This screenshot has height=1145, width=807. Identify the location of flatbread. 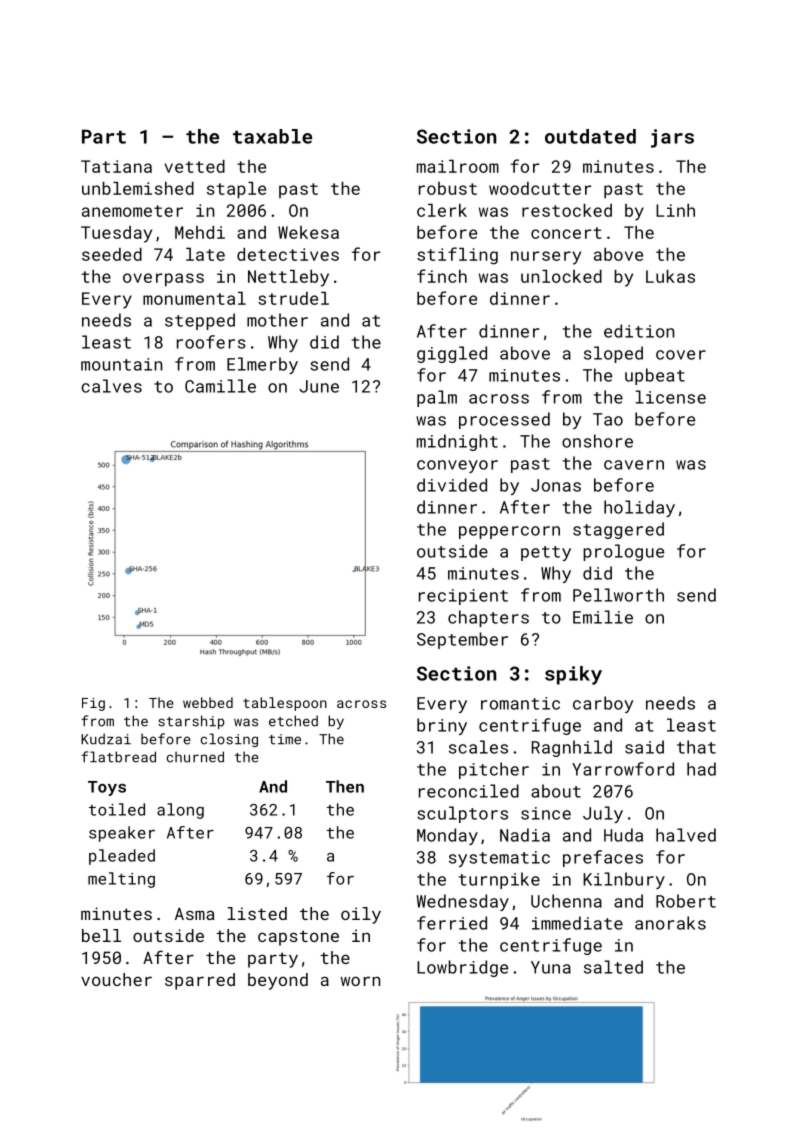
(118, 757).
